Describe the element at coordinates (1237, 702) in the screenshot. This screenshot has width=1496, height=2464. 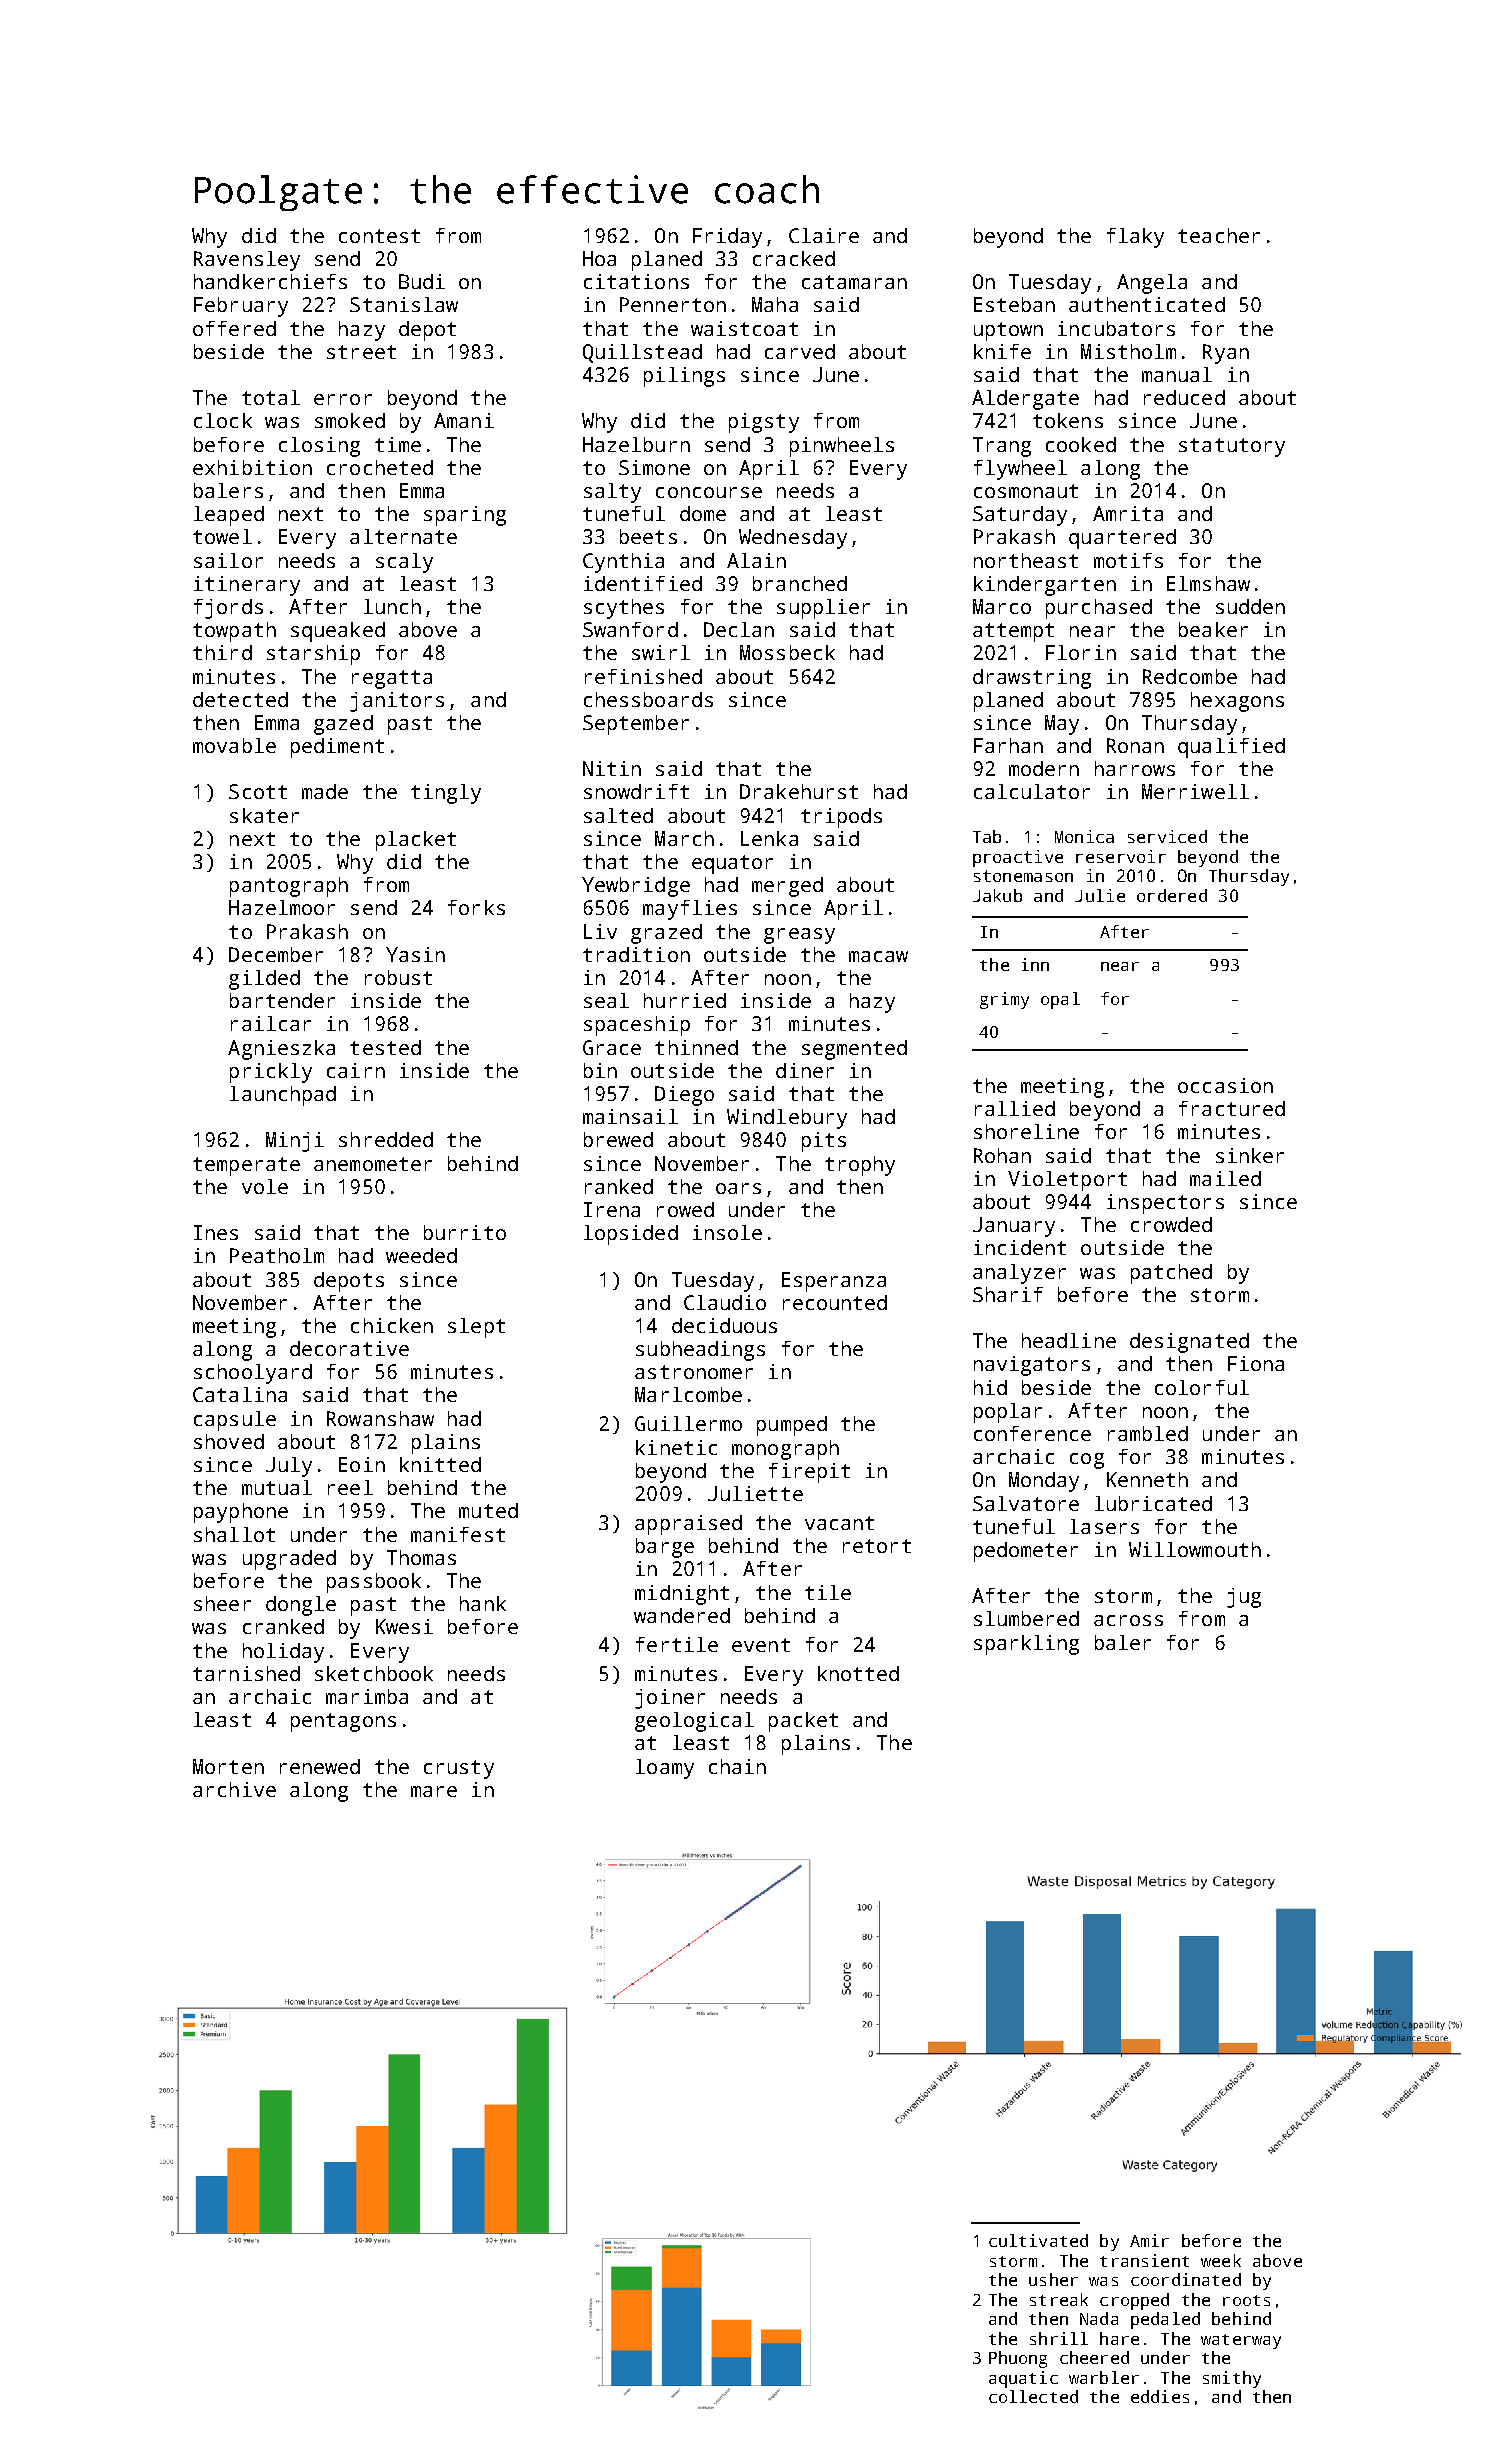
I see `hexagons` at that location.
